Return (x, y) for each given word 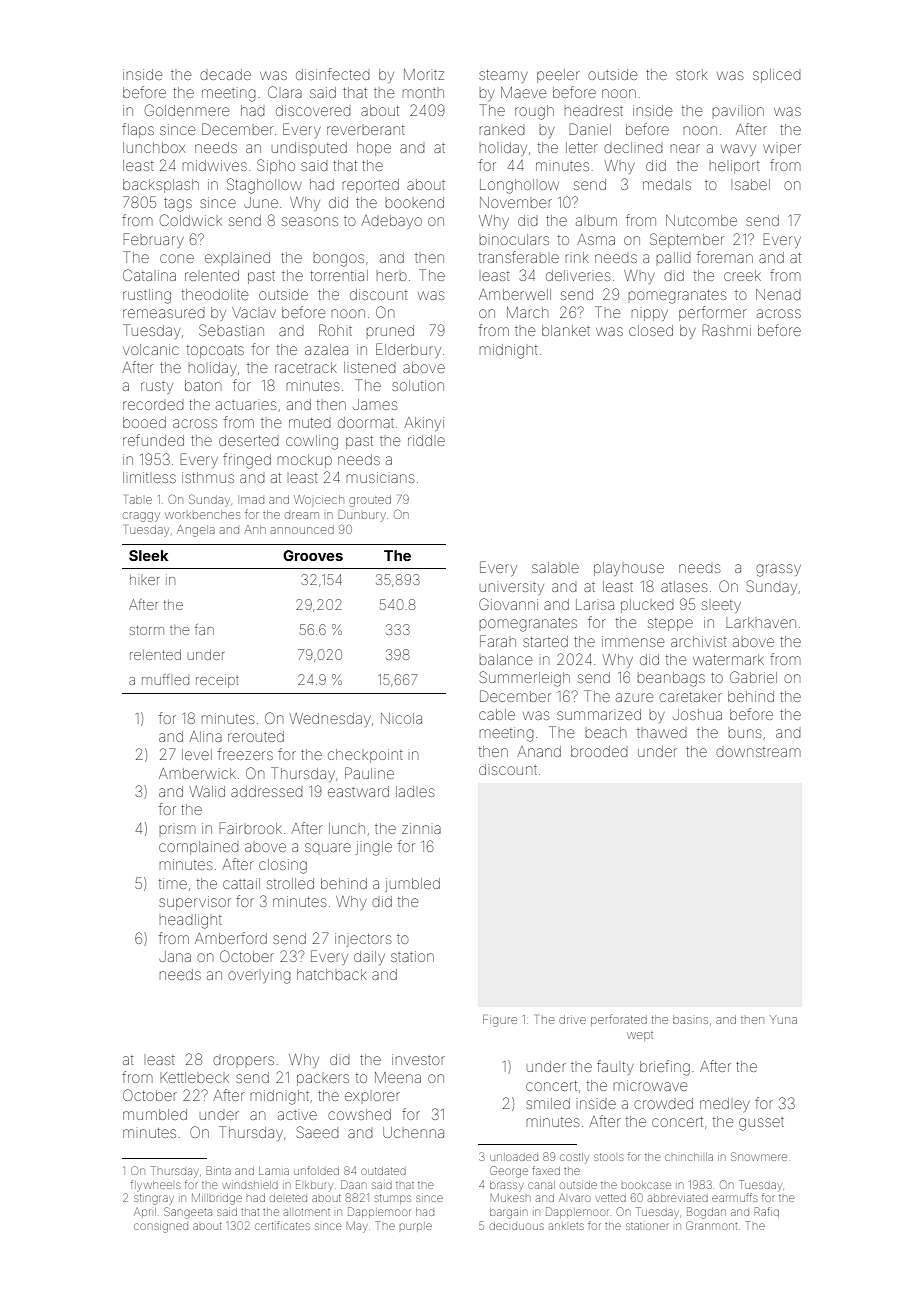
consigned (161, 1228)
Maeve (523, 92)
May (357, 1227)
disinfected (333, 74)
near (685, 148)
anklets (566, 1226)
